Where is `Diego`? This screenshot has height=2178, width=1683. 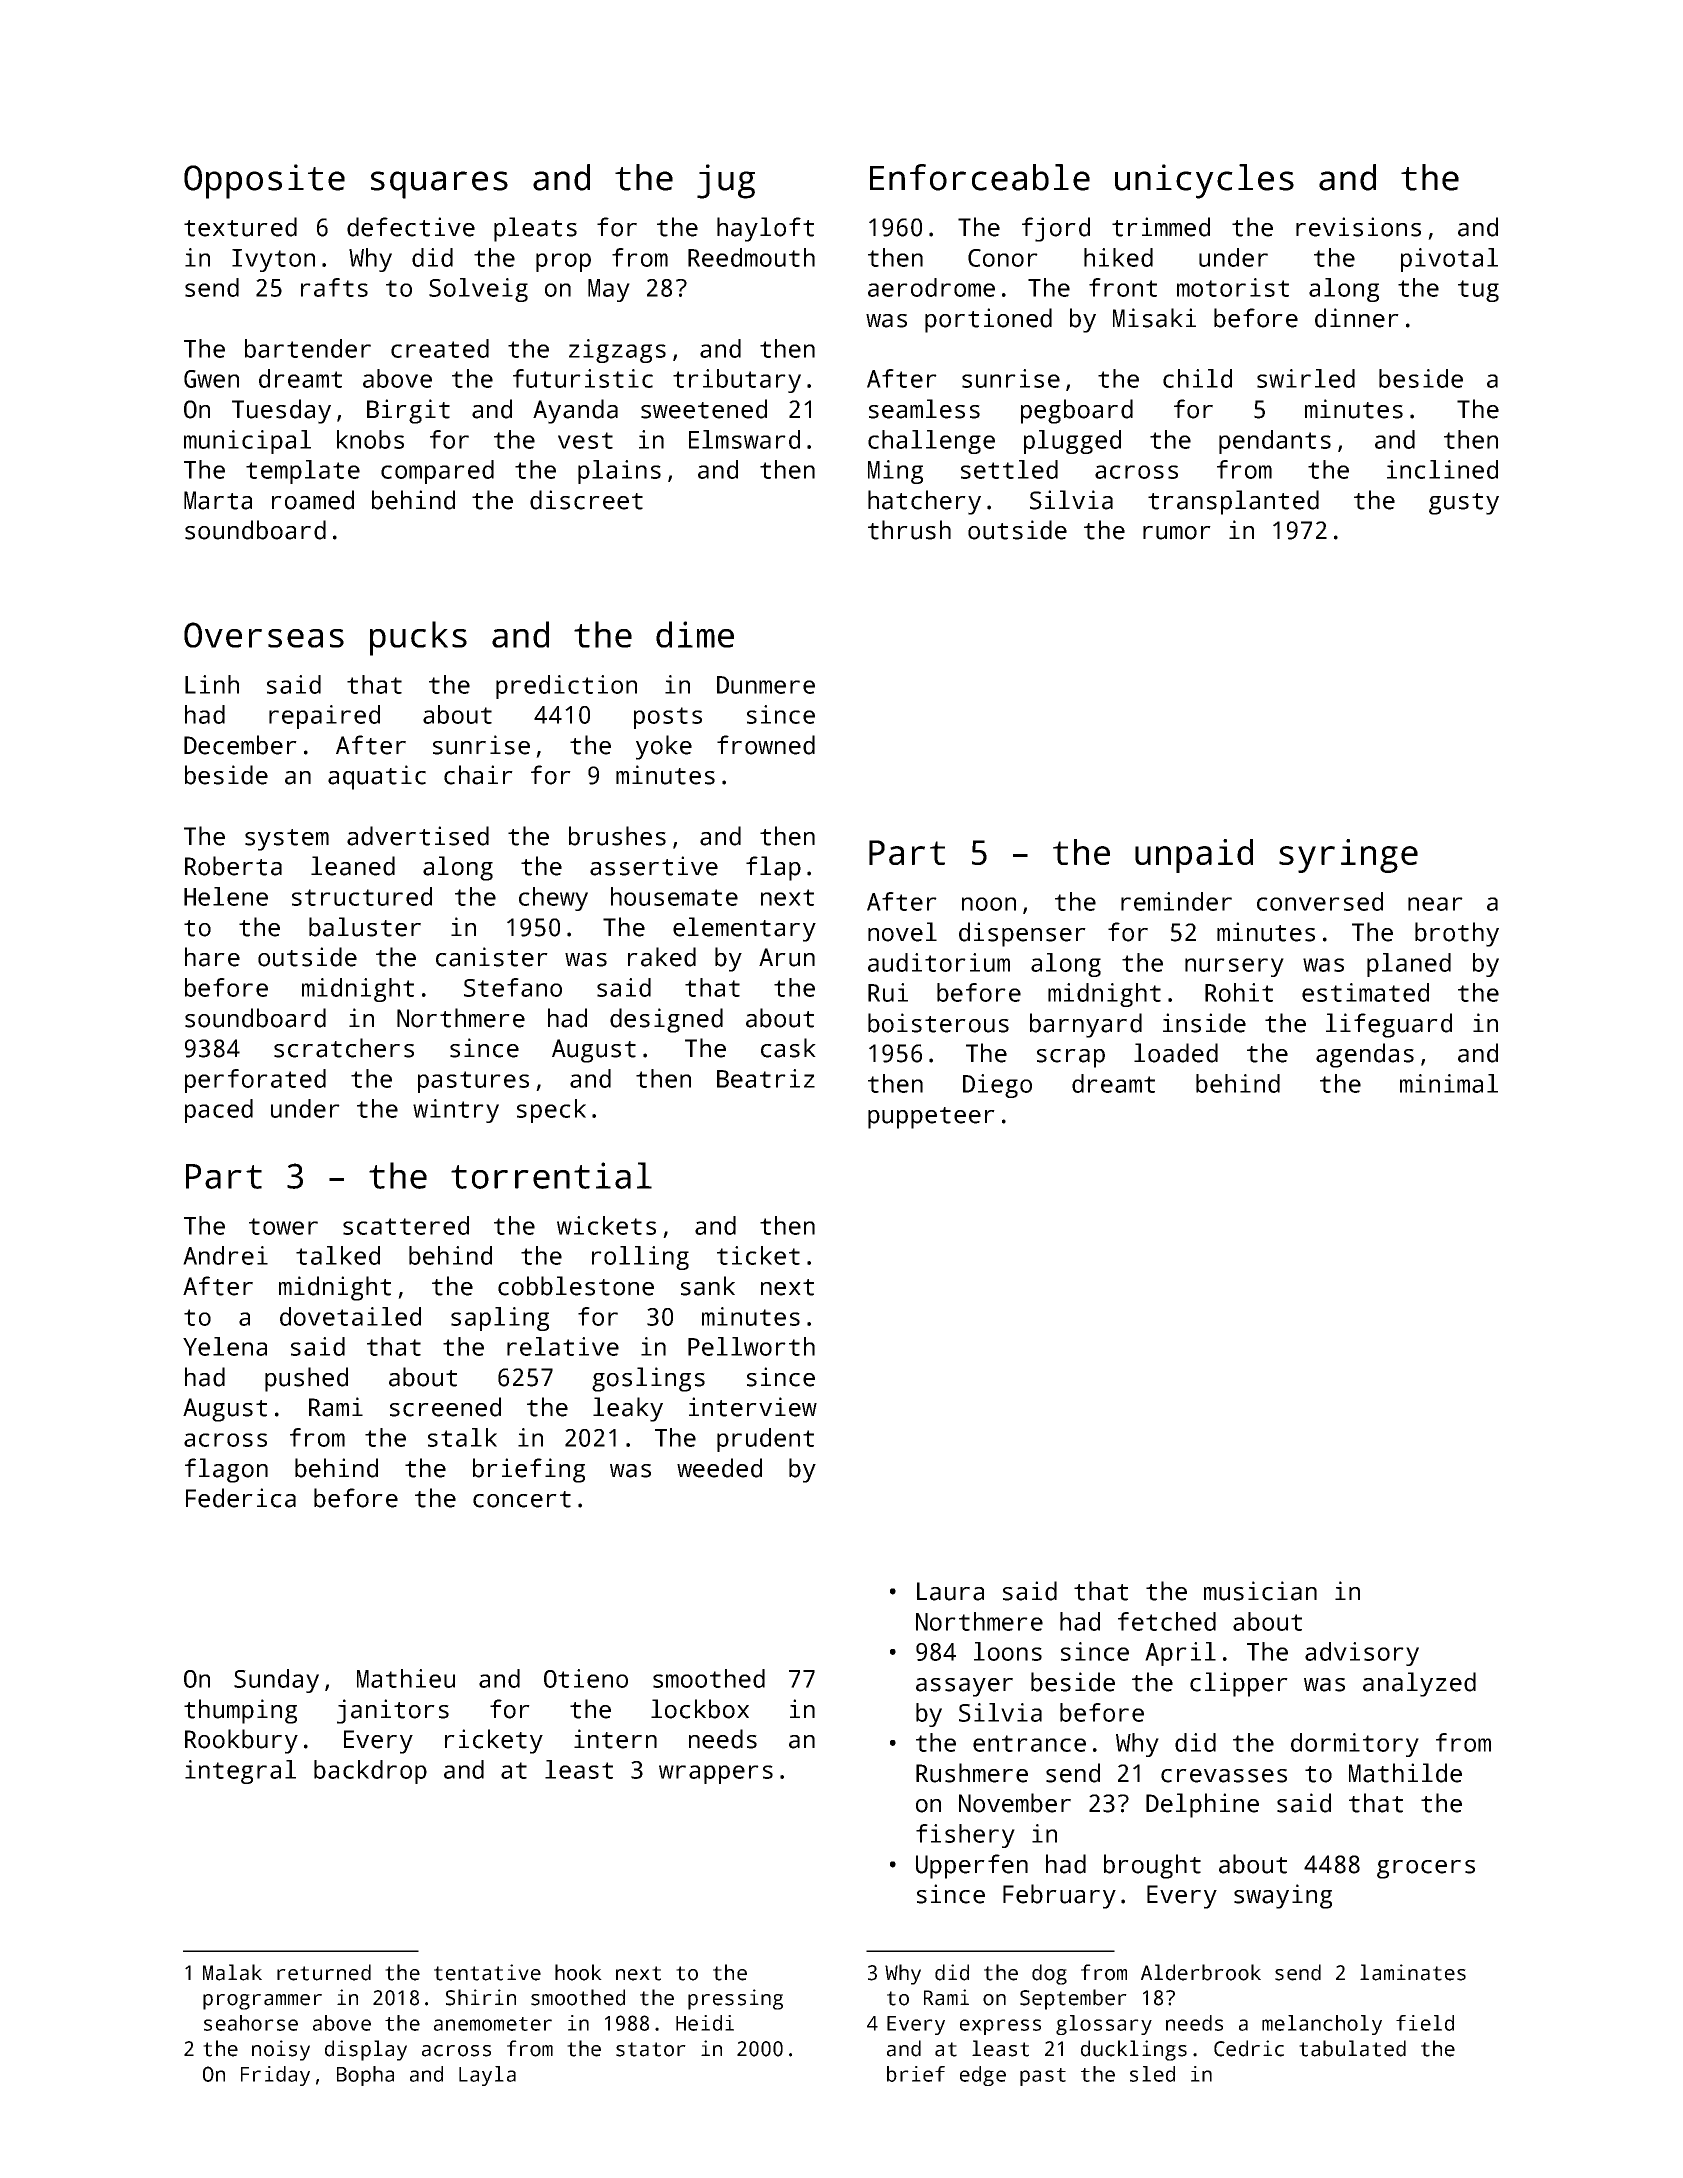 Diego is located at coordinates (997, 1086).
